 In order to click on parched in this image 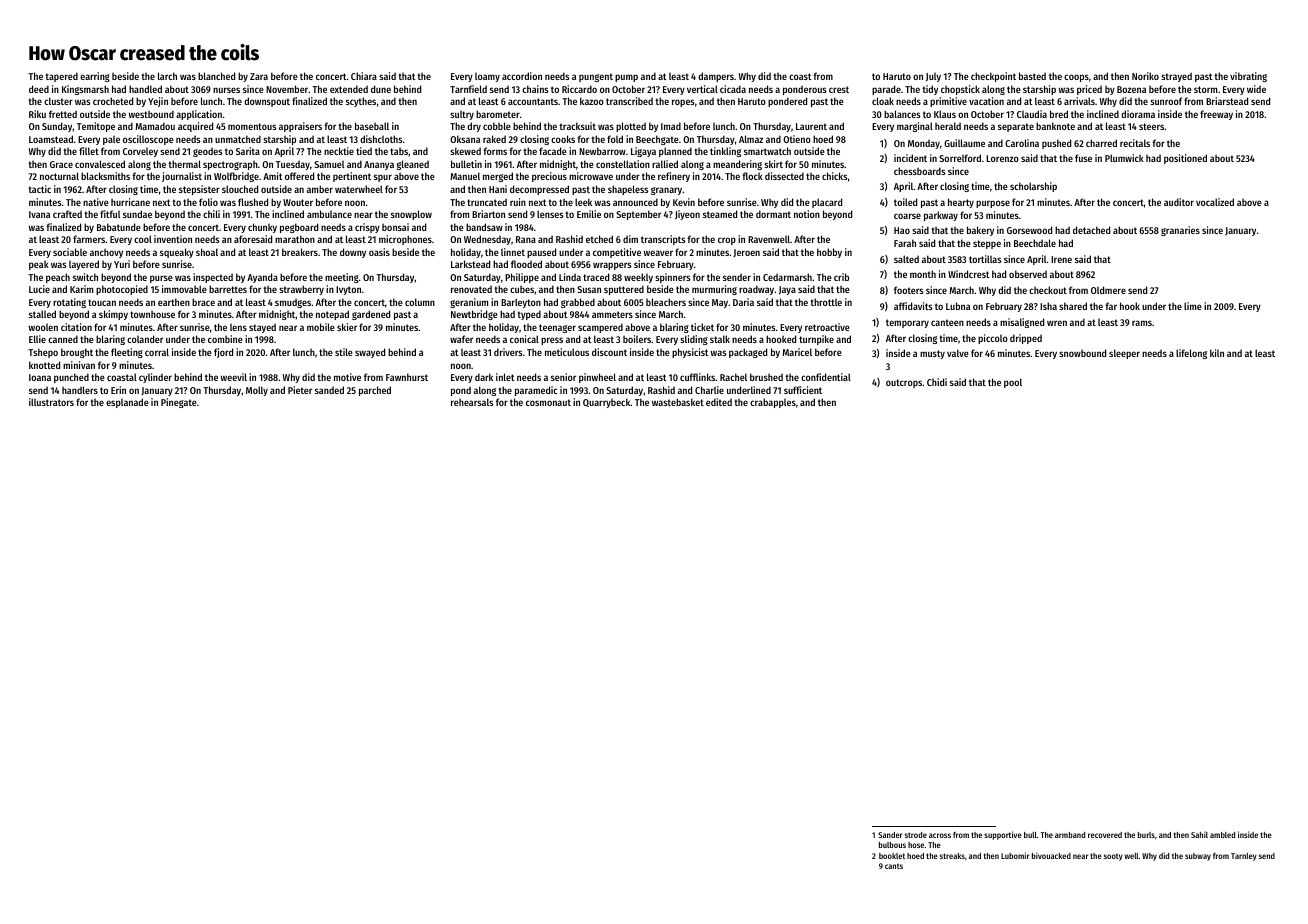, I will do `click(375, 391)`.
